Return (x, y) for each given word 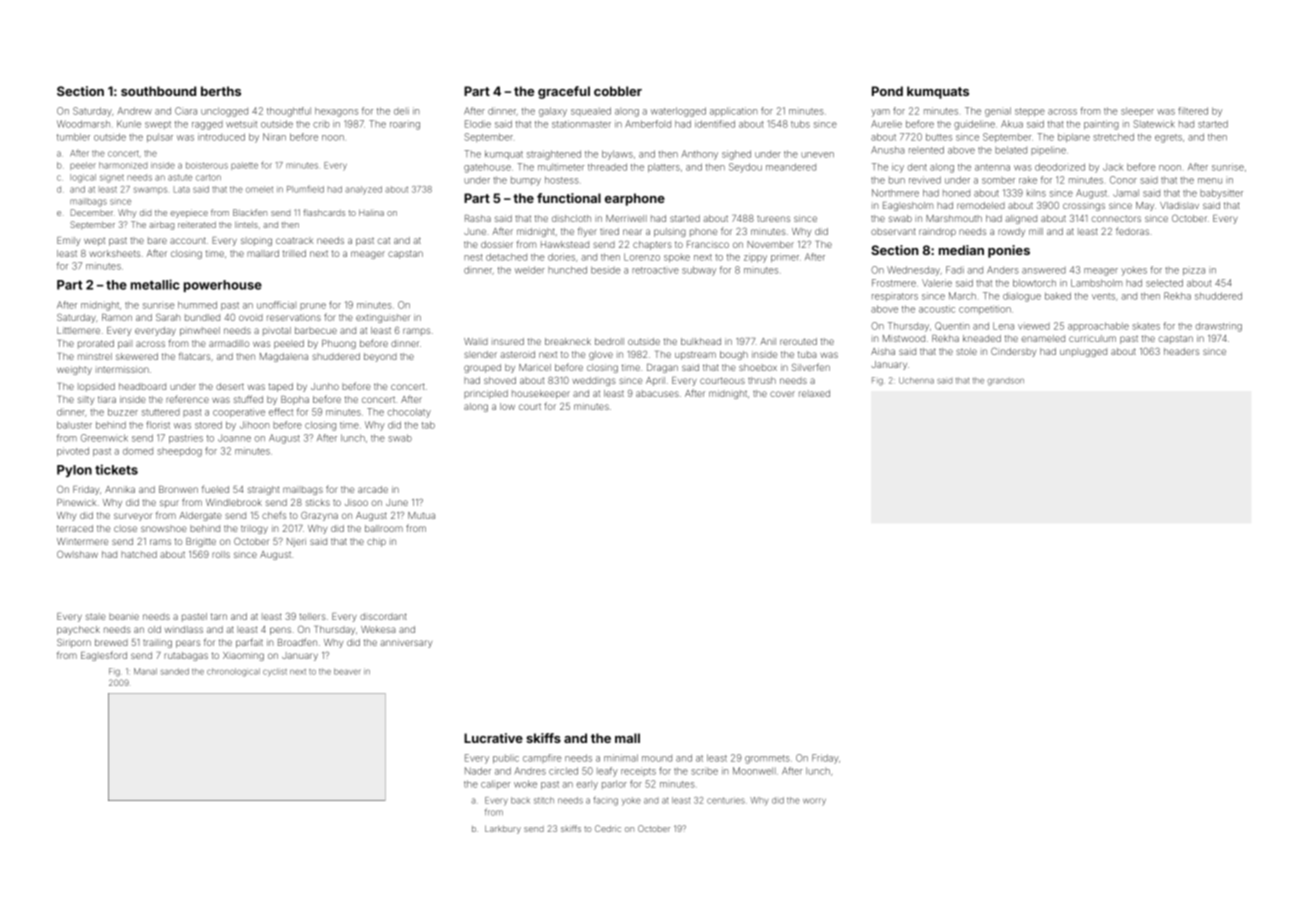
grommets (767, 759)
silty (86, 400)
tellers (312, 616)
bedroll (609, 341)
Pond (887, 91)
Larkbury (503, 829)
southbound (158, 91)
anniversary (406, 643)
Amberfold (648, 124)
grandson (1005, 381)
